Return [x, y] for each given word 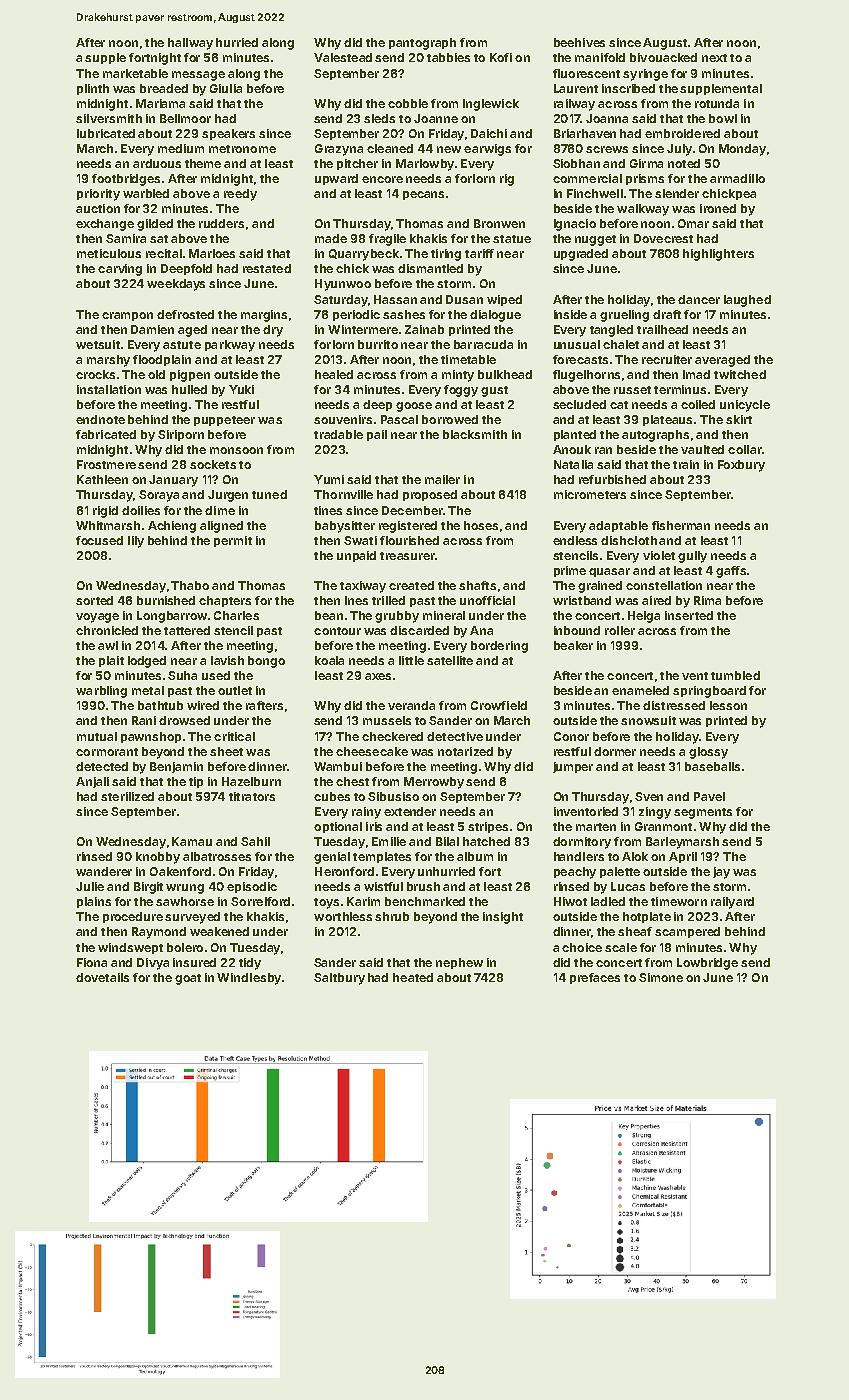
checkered [392, 736]
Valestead [343, 57]
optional [338, 827]
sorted [94, 600]
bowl [723, 118]
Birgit [148, 888]
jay [721, 873]
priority [98, 195]
